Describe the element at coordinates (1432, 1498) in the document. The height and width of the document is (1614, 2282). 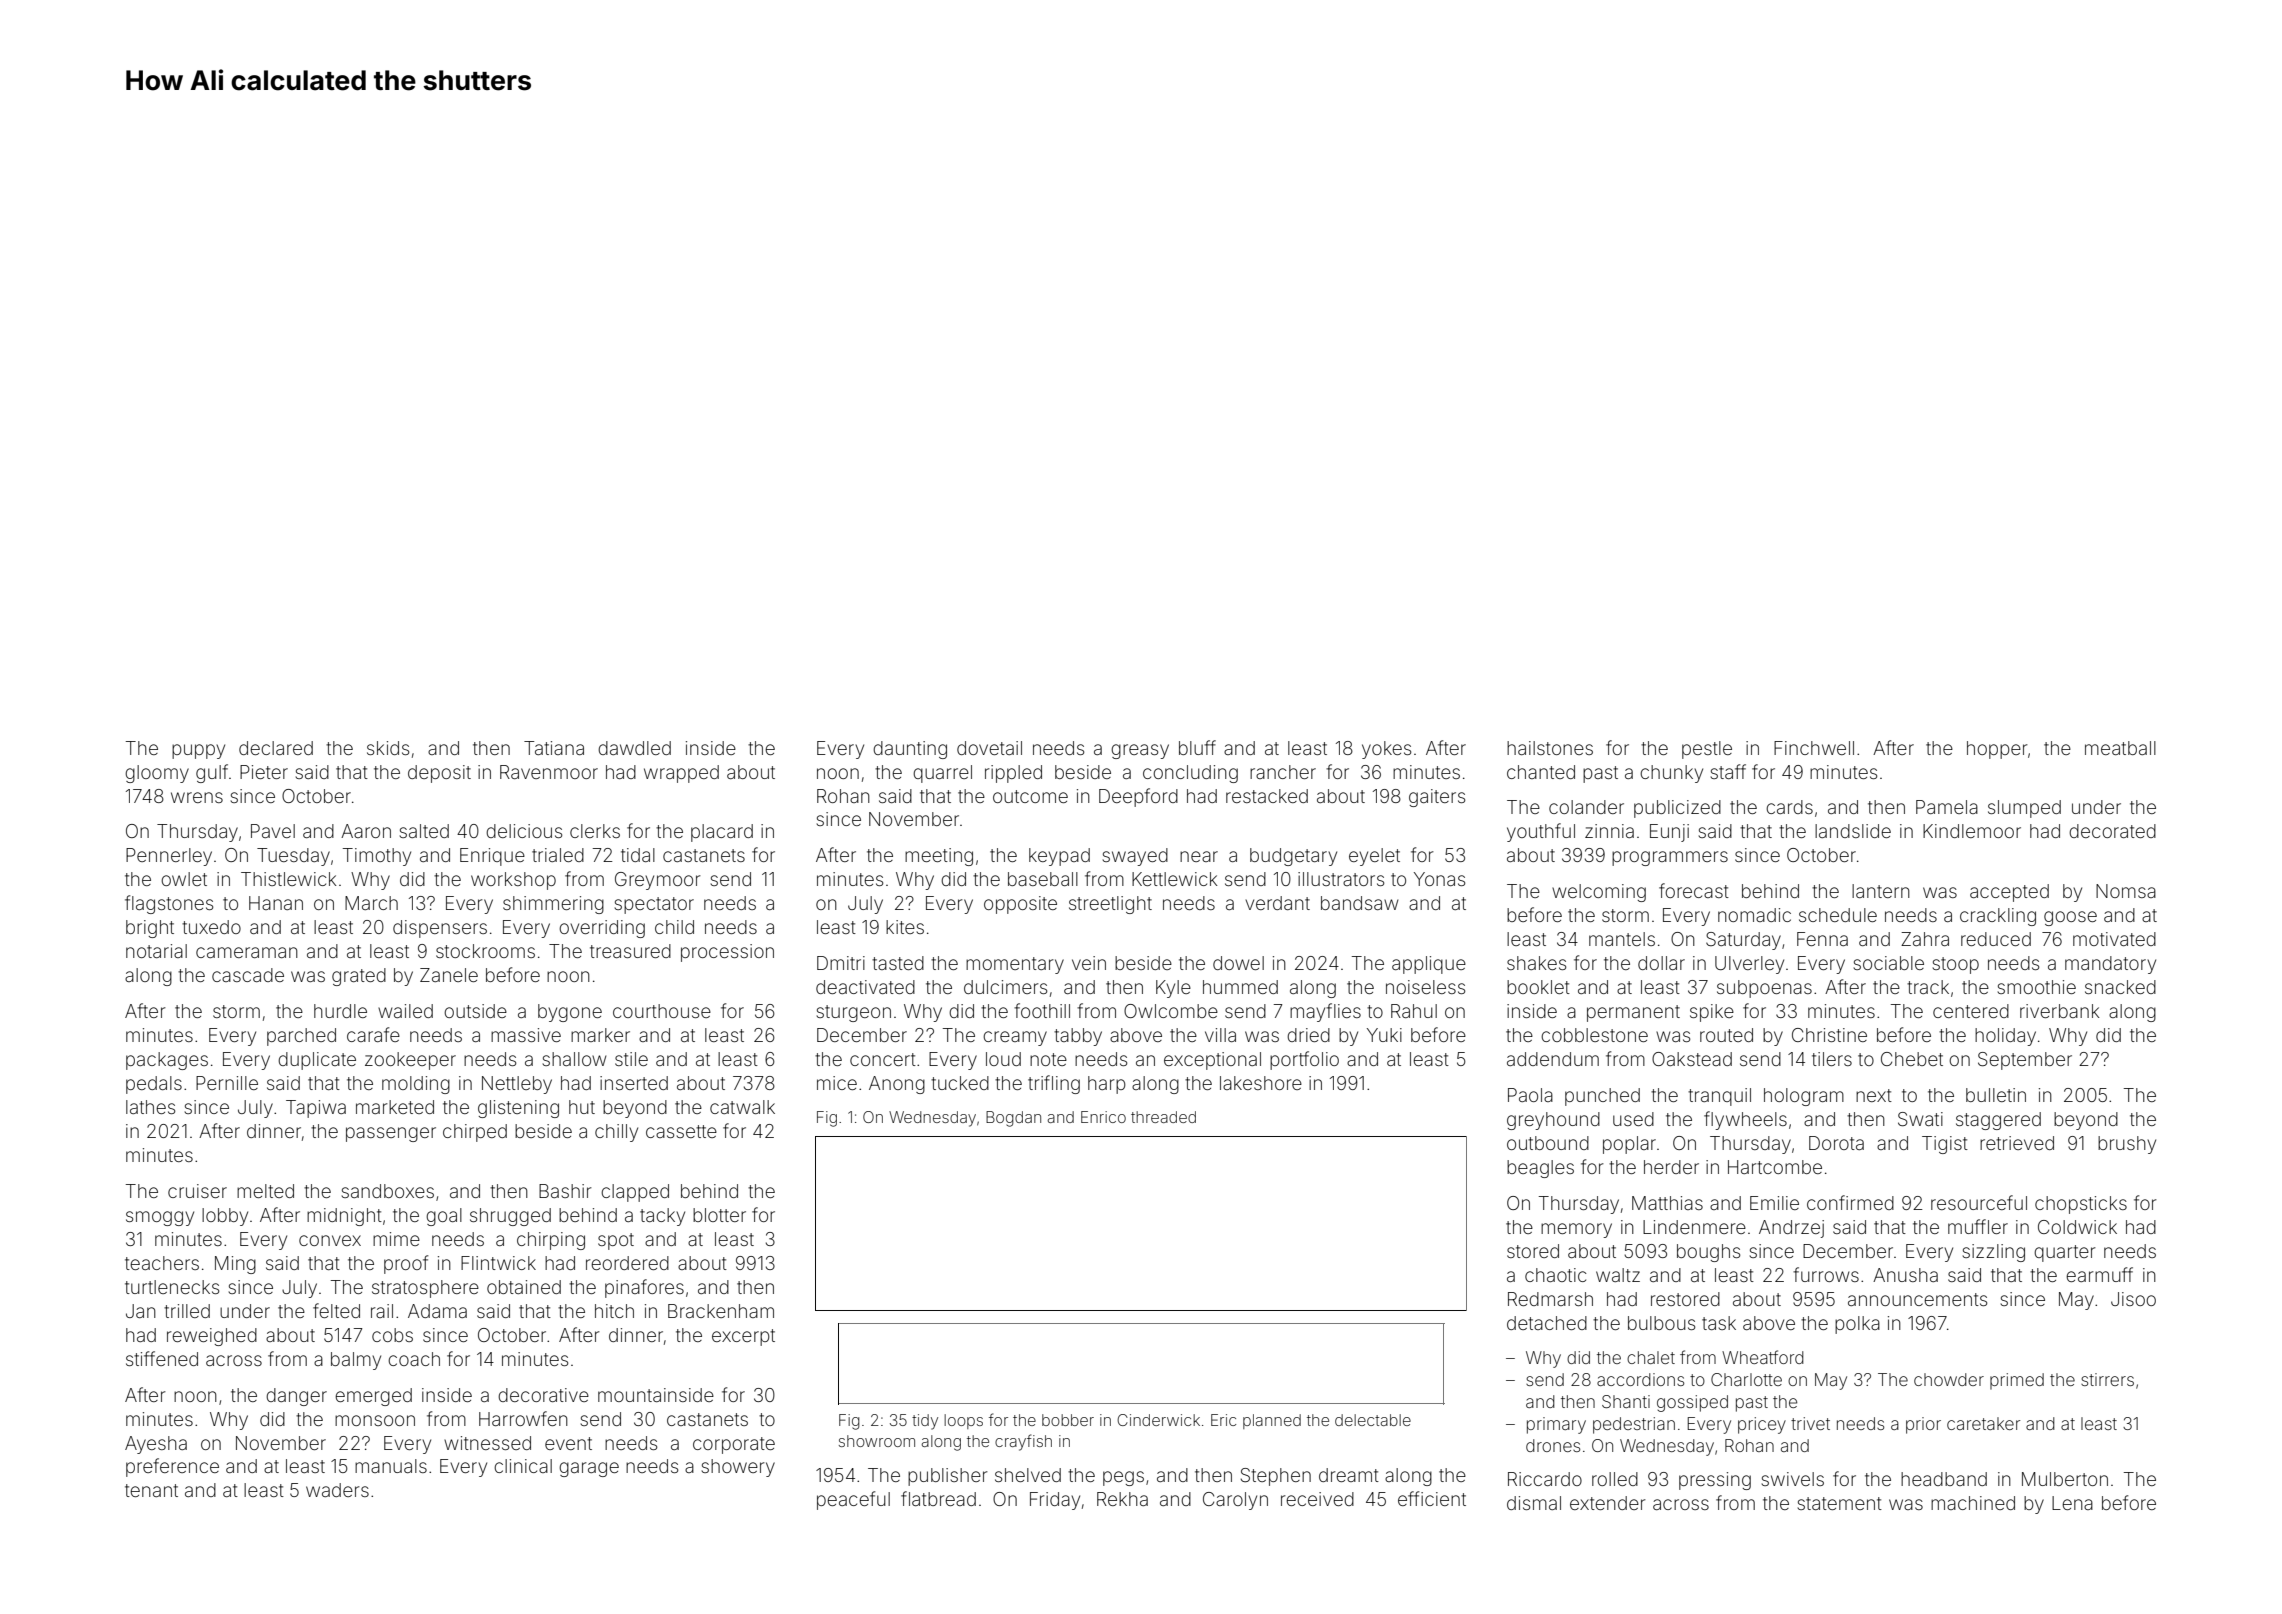
I see `efficient` at that location.
